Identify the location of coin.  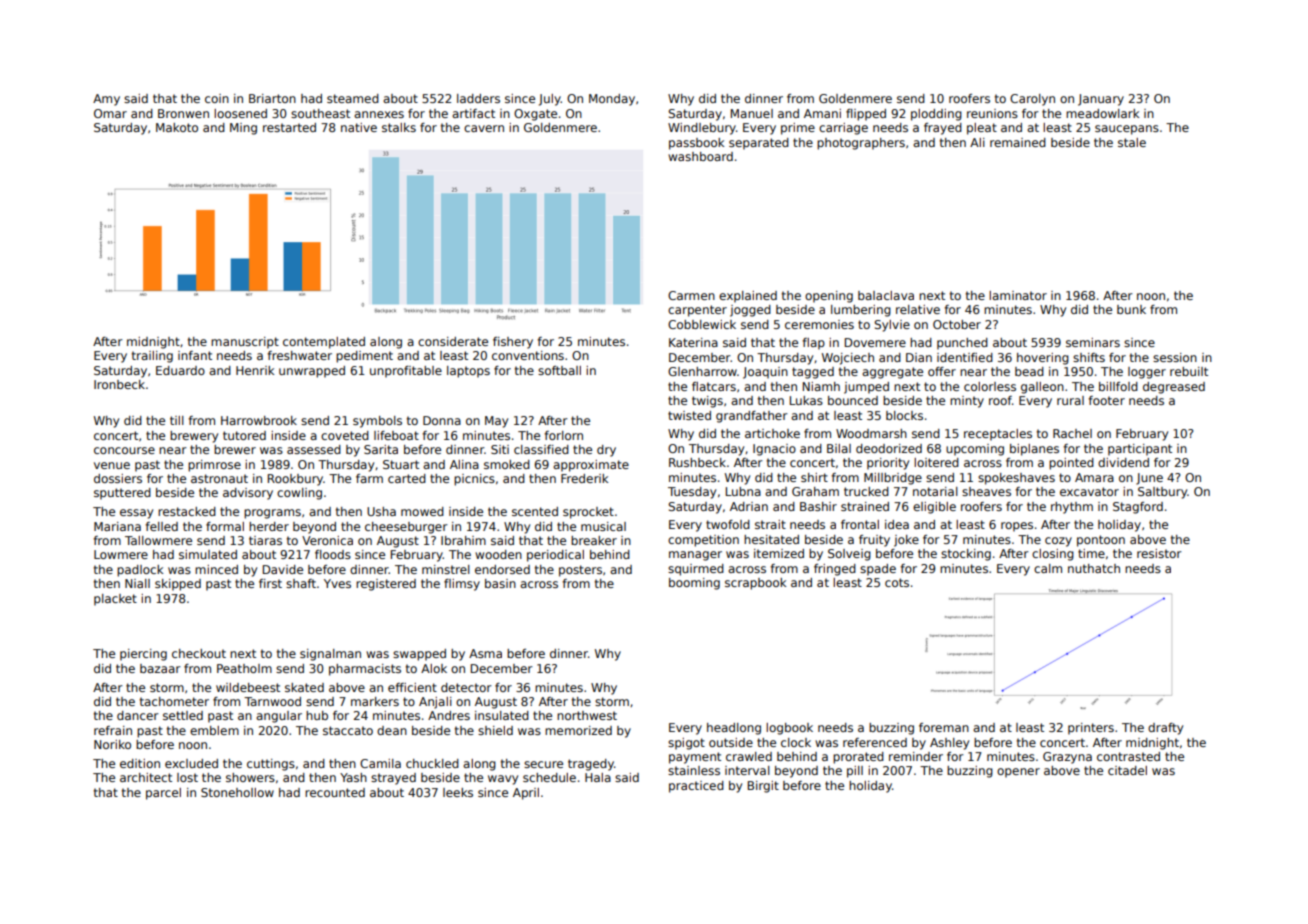
(217, 98).
